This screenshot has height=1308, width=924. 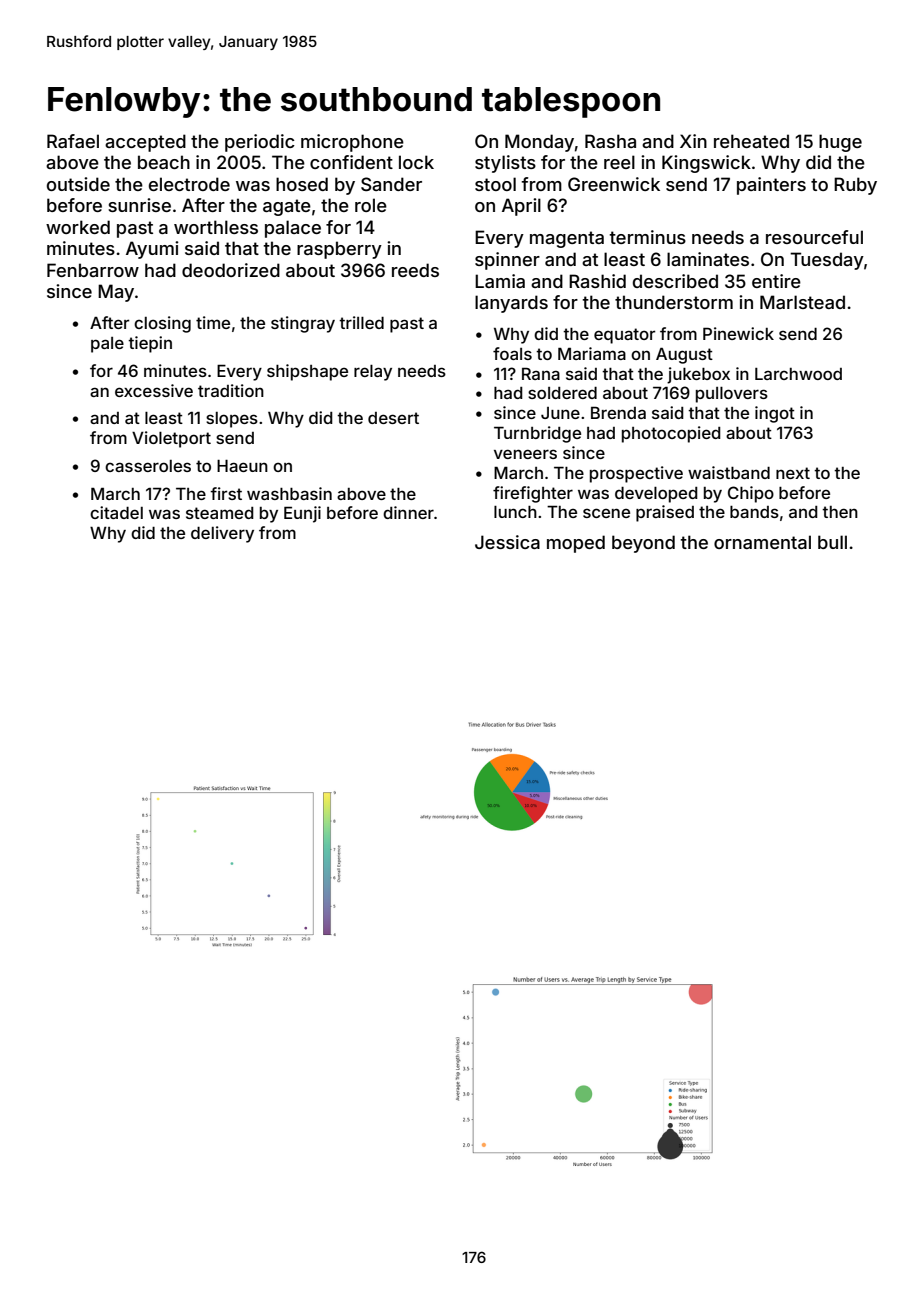 What do you see at coordinates (352, 143) in the screenshot?
I see `microphone` at bounding box center [352, 143].
